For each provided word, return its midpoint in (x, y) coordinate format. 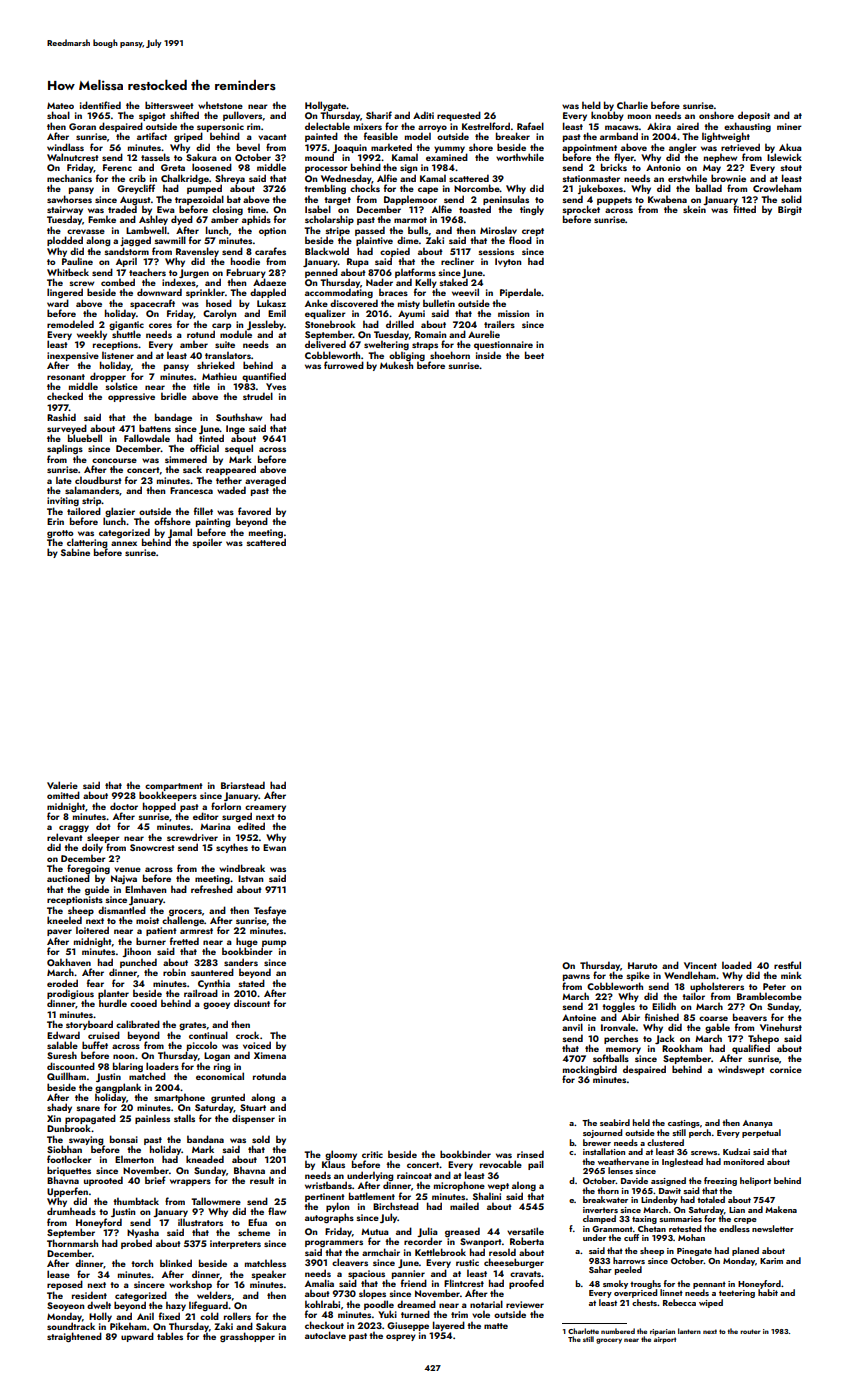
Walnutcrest (73, 157)
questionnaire (503, 345)
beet (534, 355)
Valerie (62, 785)
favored (254, 511)
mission (513, 313)
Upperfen (67, 1192)
